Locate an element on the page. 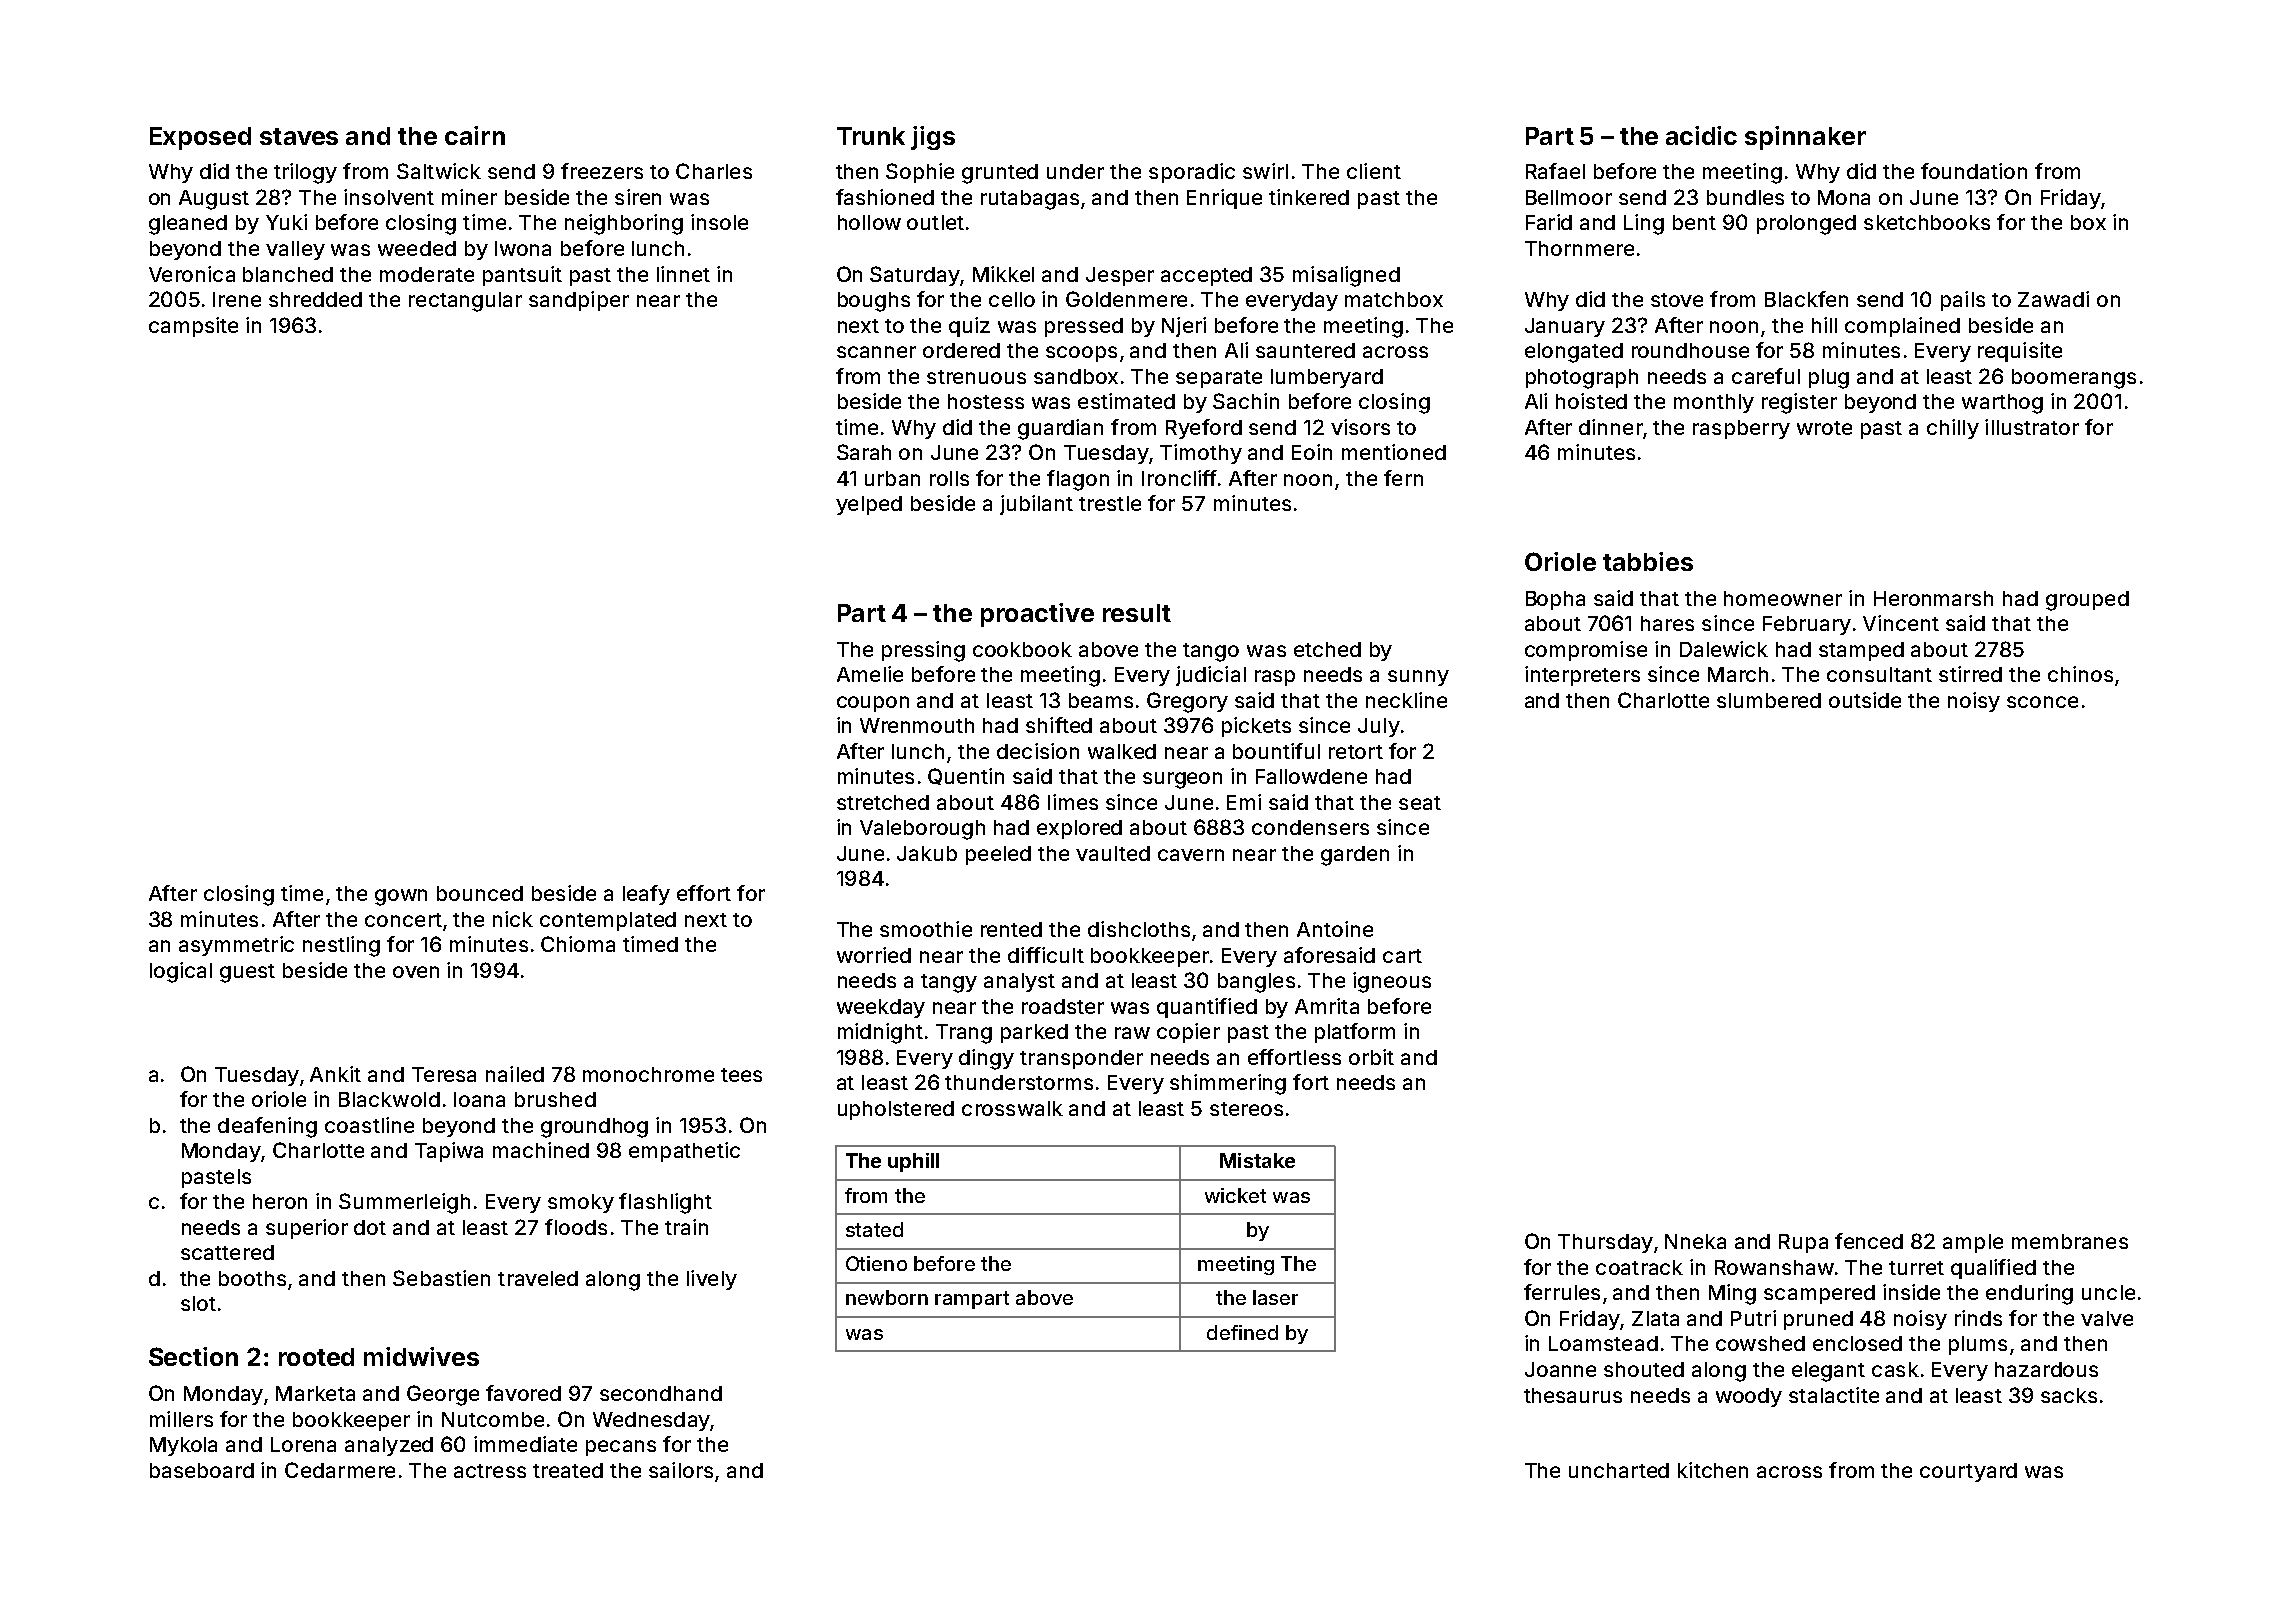 The image size is (2292, 1620). oven is located at coordinates (416, 972).
